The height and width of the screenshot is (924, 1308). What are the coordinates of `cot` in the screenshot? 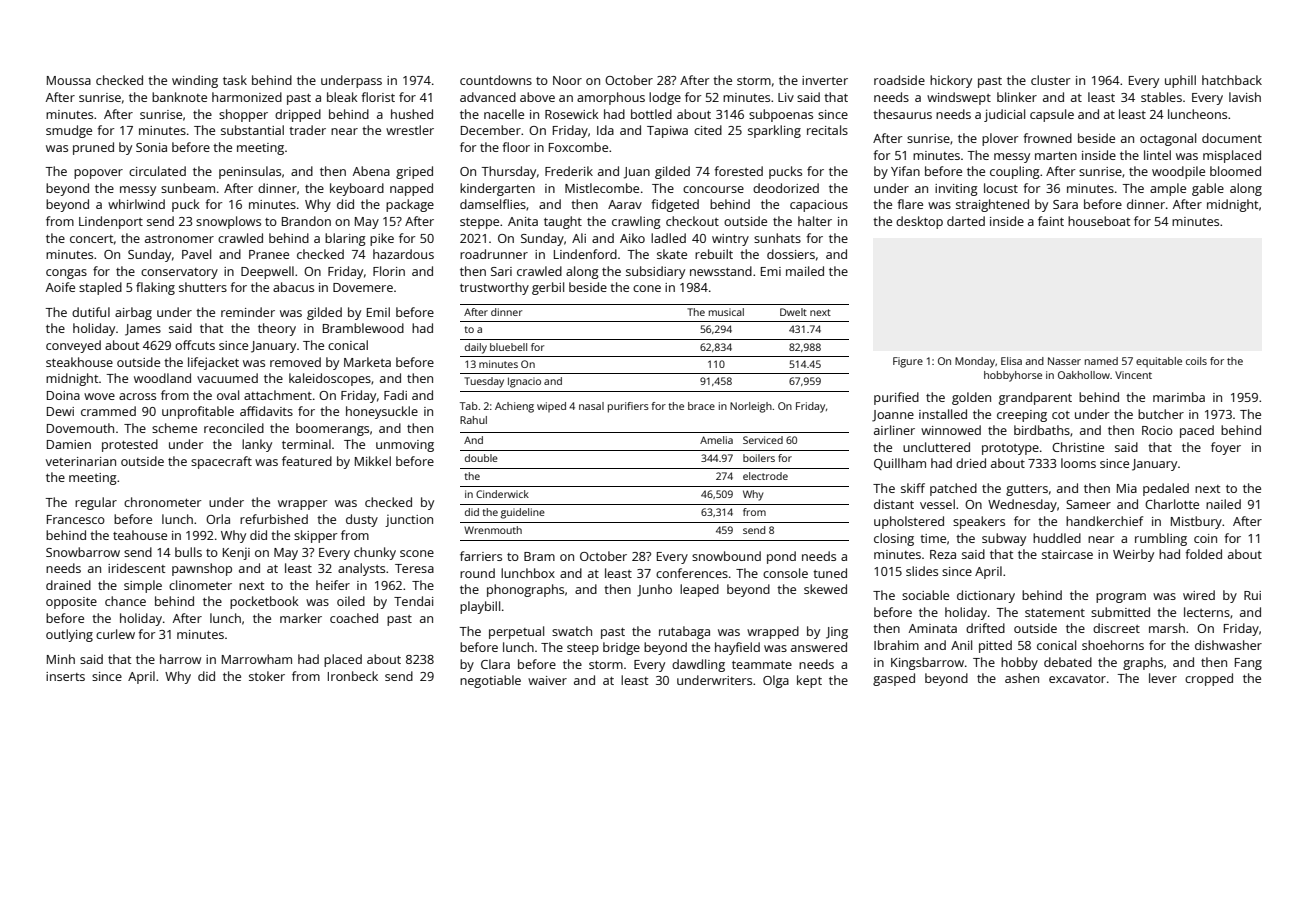 It's located at (1061, 415).
